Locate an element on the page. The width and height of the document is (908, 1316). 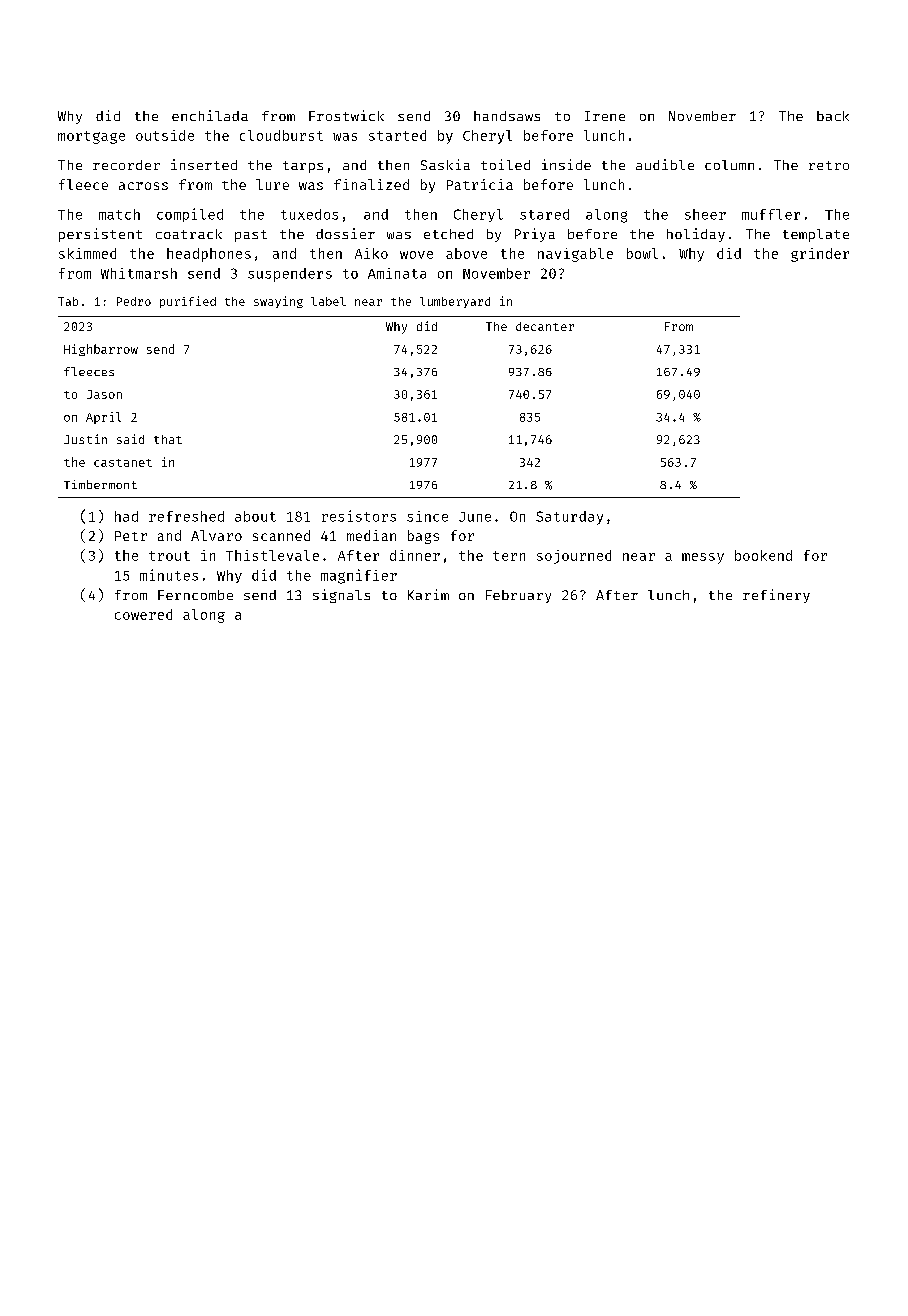
Karim is located at coordinates (428, 594).
